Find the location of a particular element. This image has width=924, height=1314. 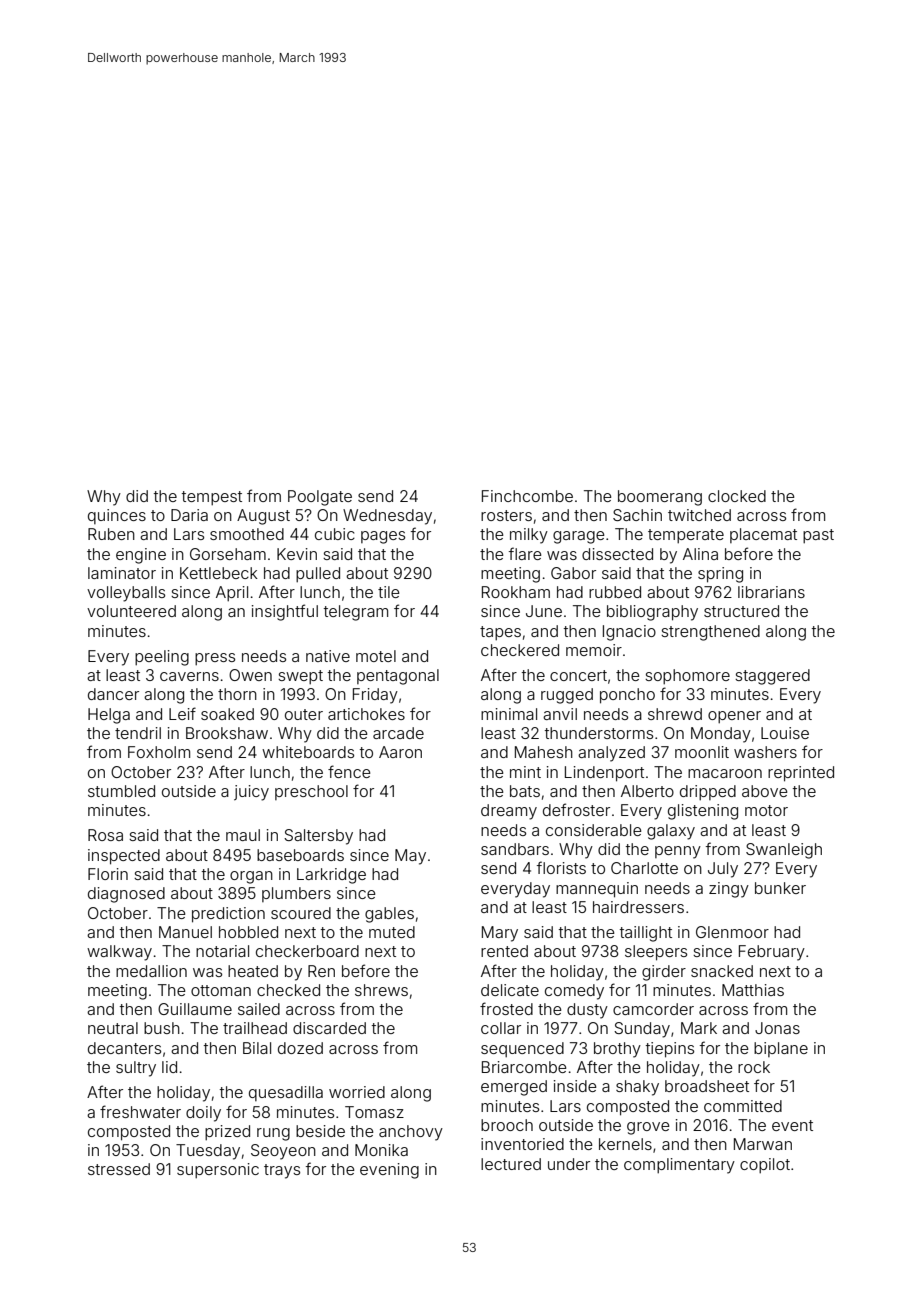

Lindenport is located at coordinates (604, 774).
